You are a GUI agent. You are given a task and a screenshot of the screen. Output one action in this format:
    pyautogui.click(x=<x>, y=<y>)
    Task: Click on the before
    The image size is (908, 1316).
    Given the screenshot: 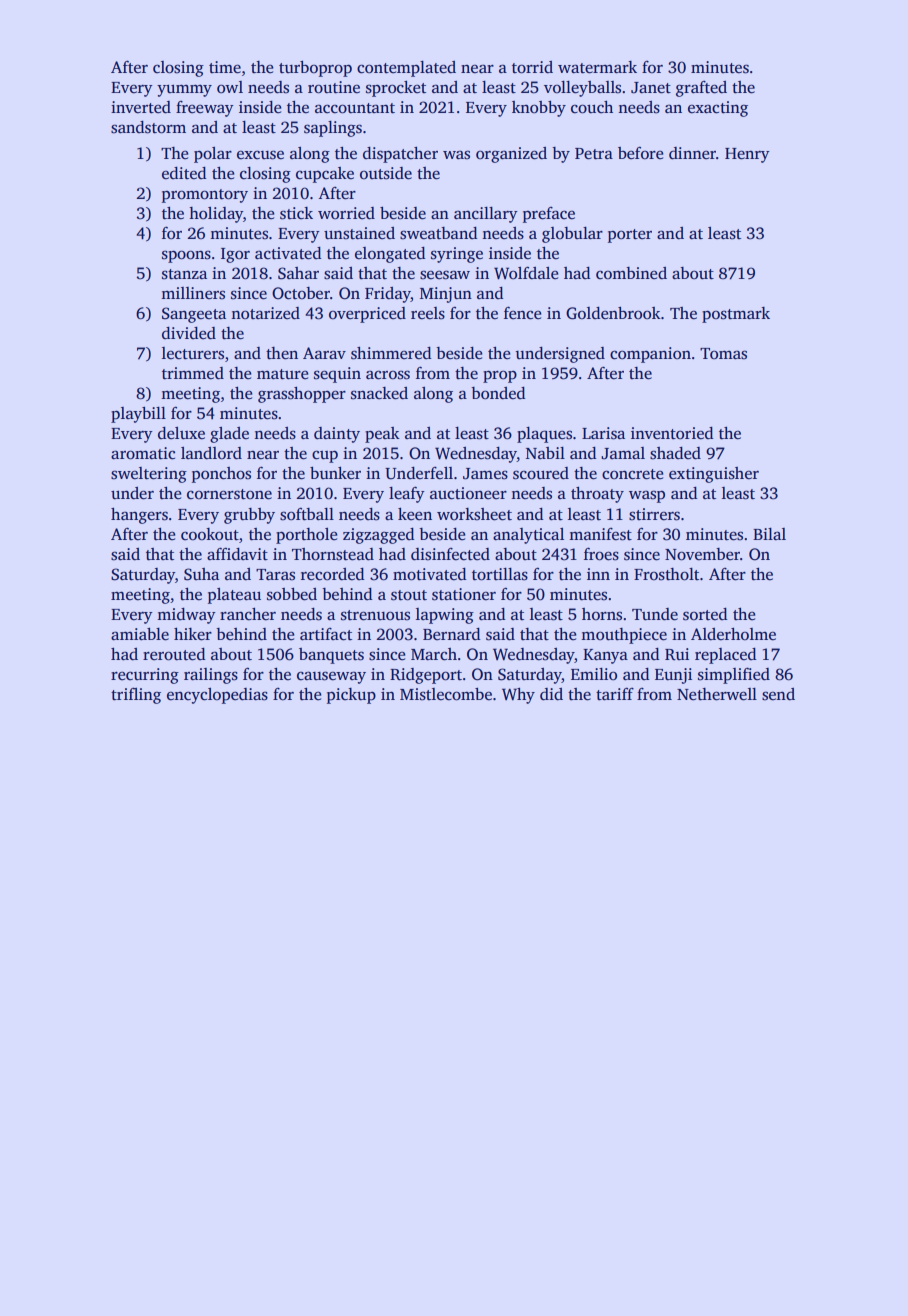 What is the action you would take?
    pyautogui.click(x=641, y=153)
